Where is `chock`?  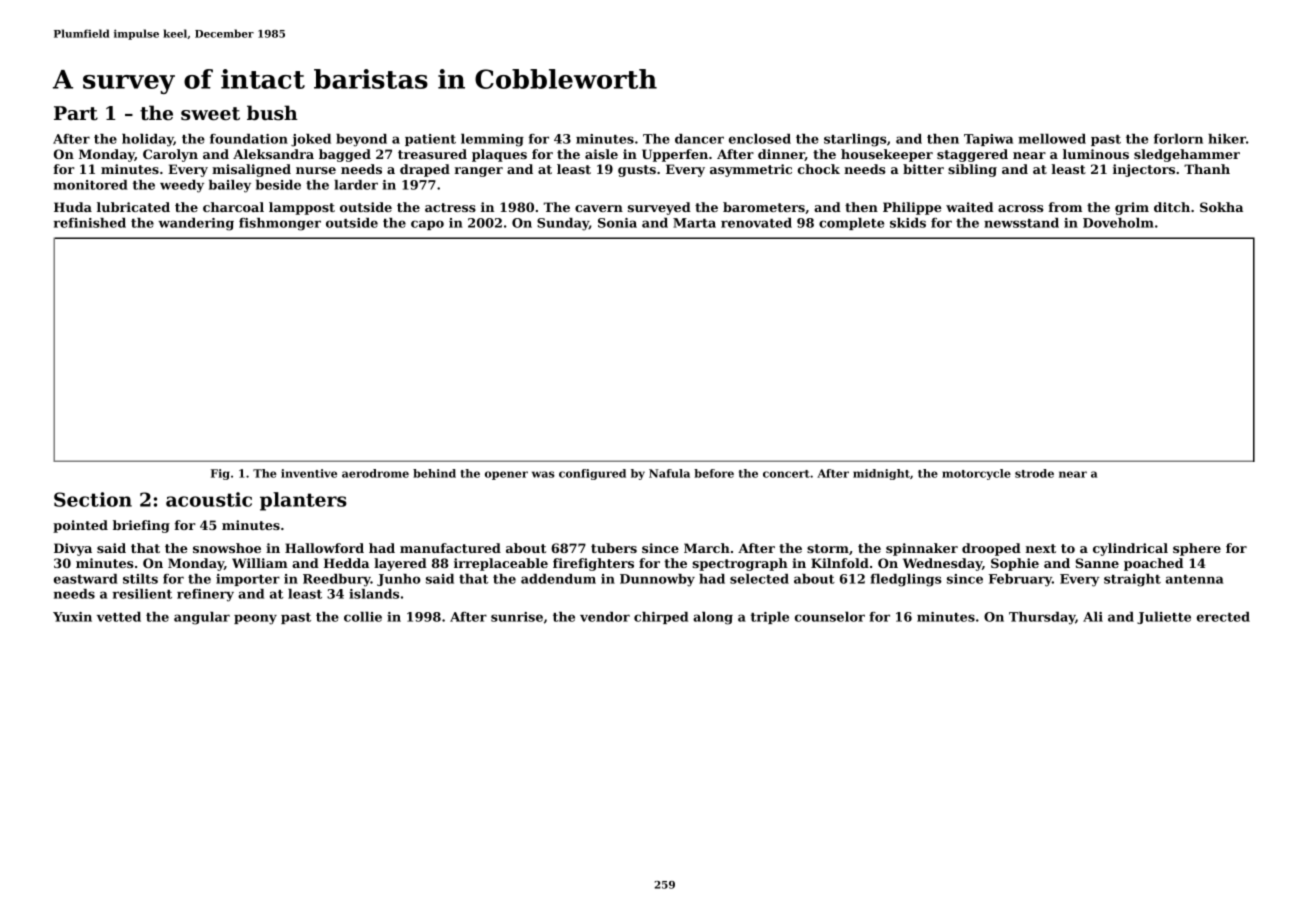
chock is located at coordinates (819, 169).
